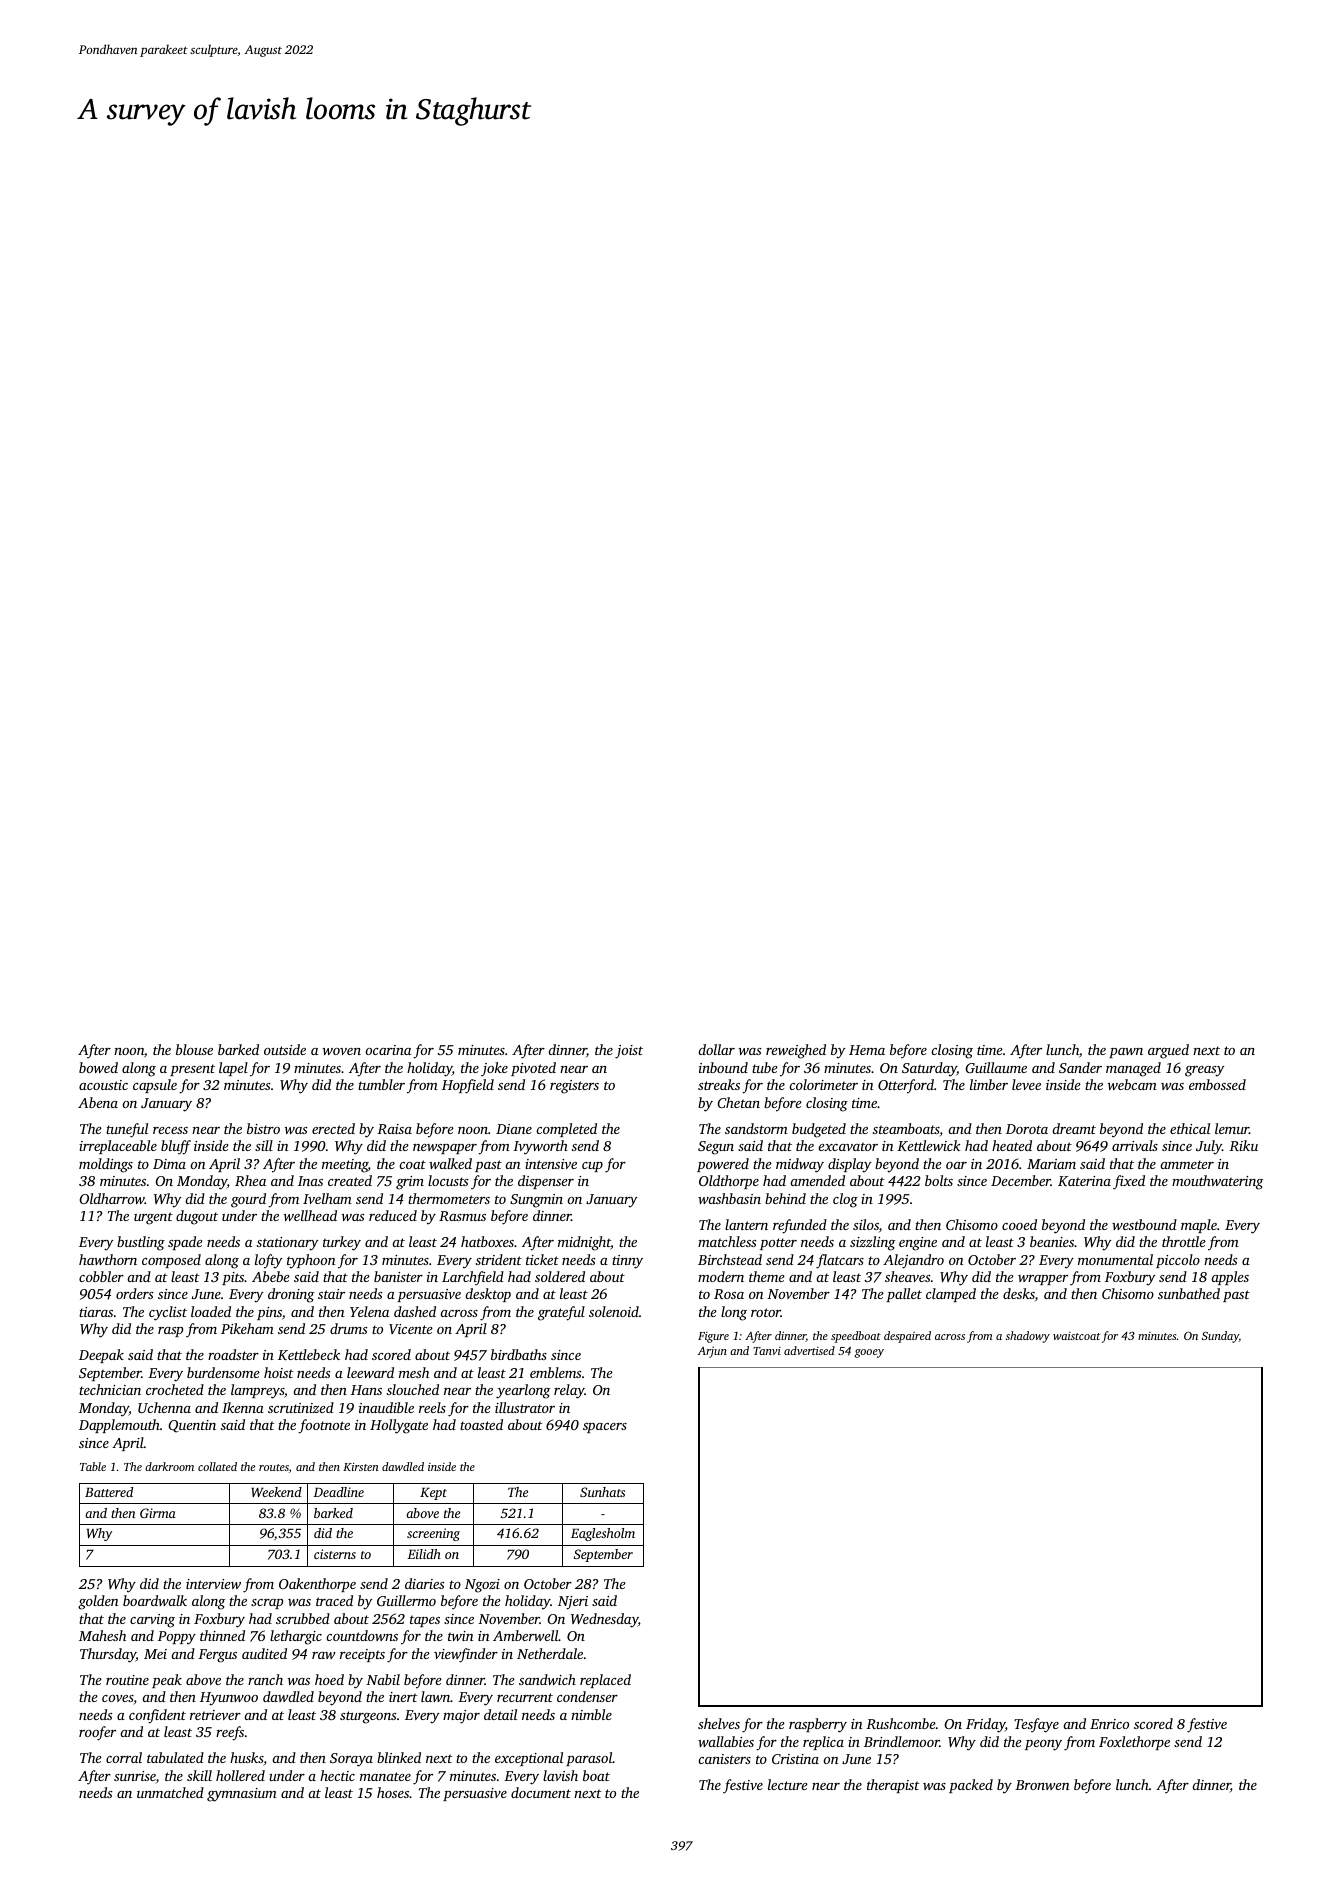  What do you see at coordinates (388, 1050) in the document?
I see `ocarina` at bounding box center [388, 1050].
